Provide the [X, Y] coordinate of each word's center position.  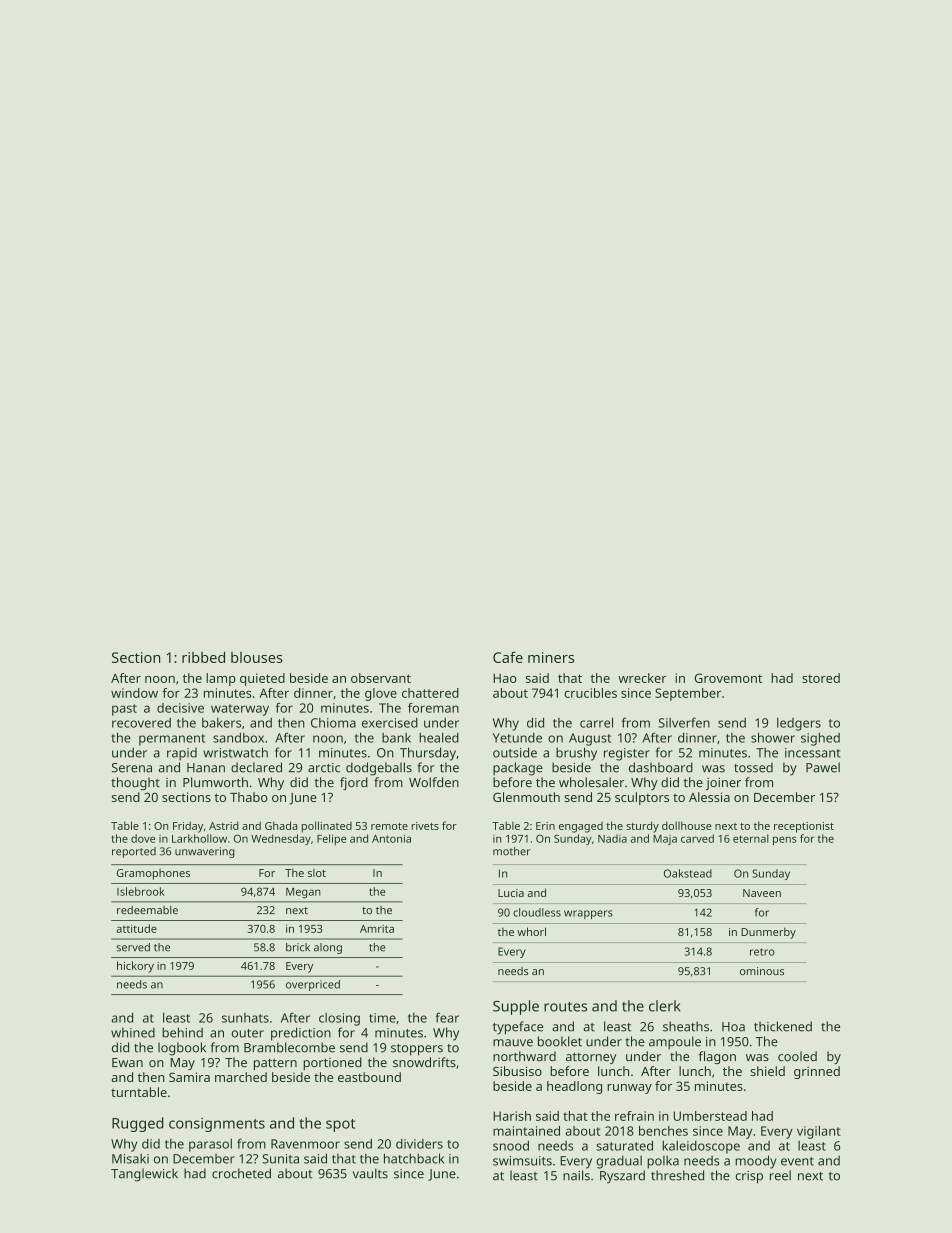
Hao [505, 678]
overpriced [313, 985]
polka [663, 1162]
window [134, 693]
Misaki [130, 1158]
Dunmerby [768, 933]
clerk [664, 1006]
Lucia [511, 893]
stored [821, 678]
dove [143, 838]
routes [565, 1007]
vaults [370, 1173]
